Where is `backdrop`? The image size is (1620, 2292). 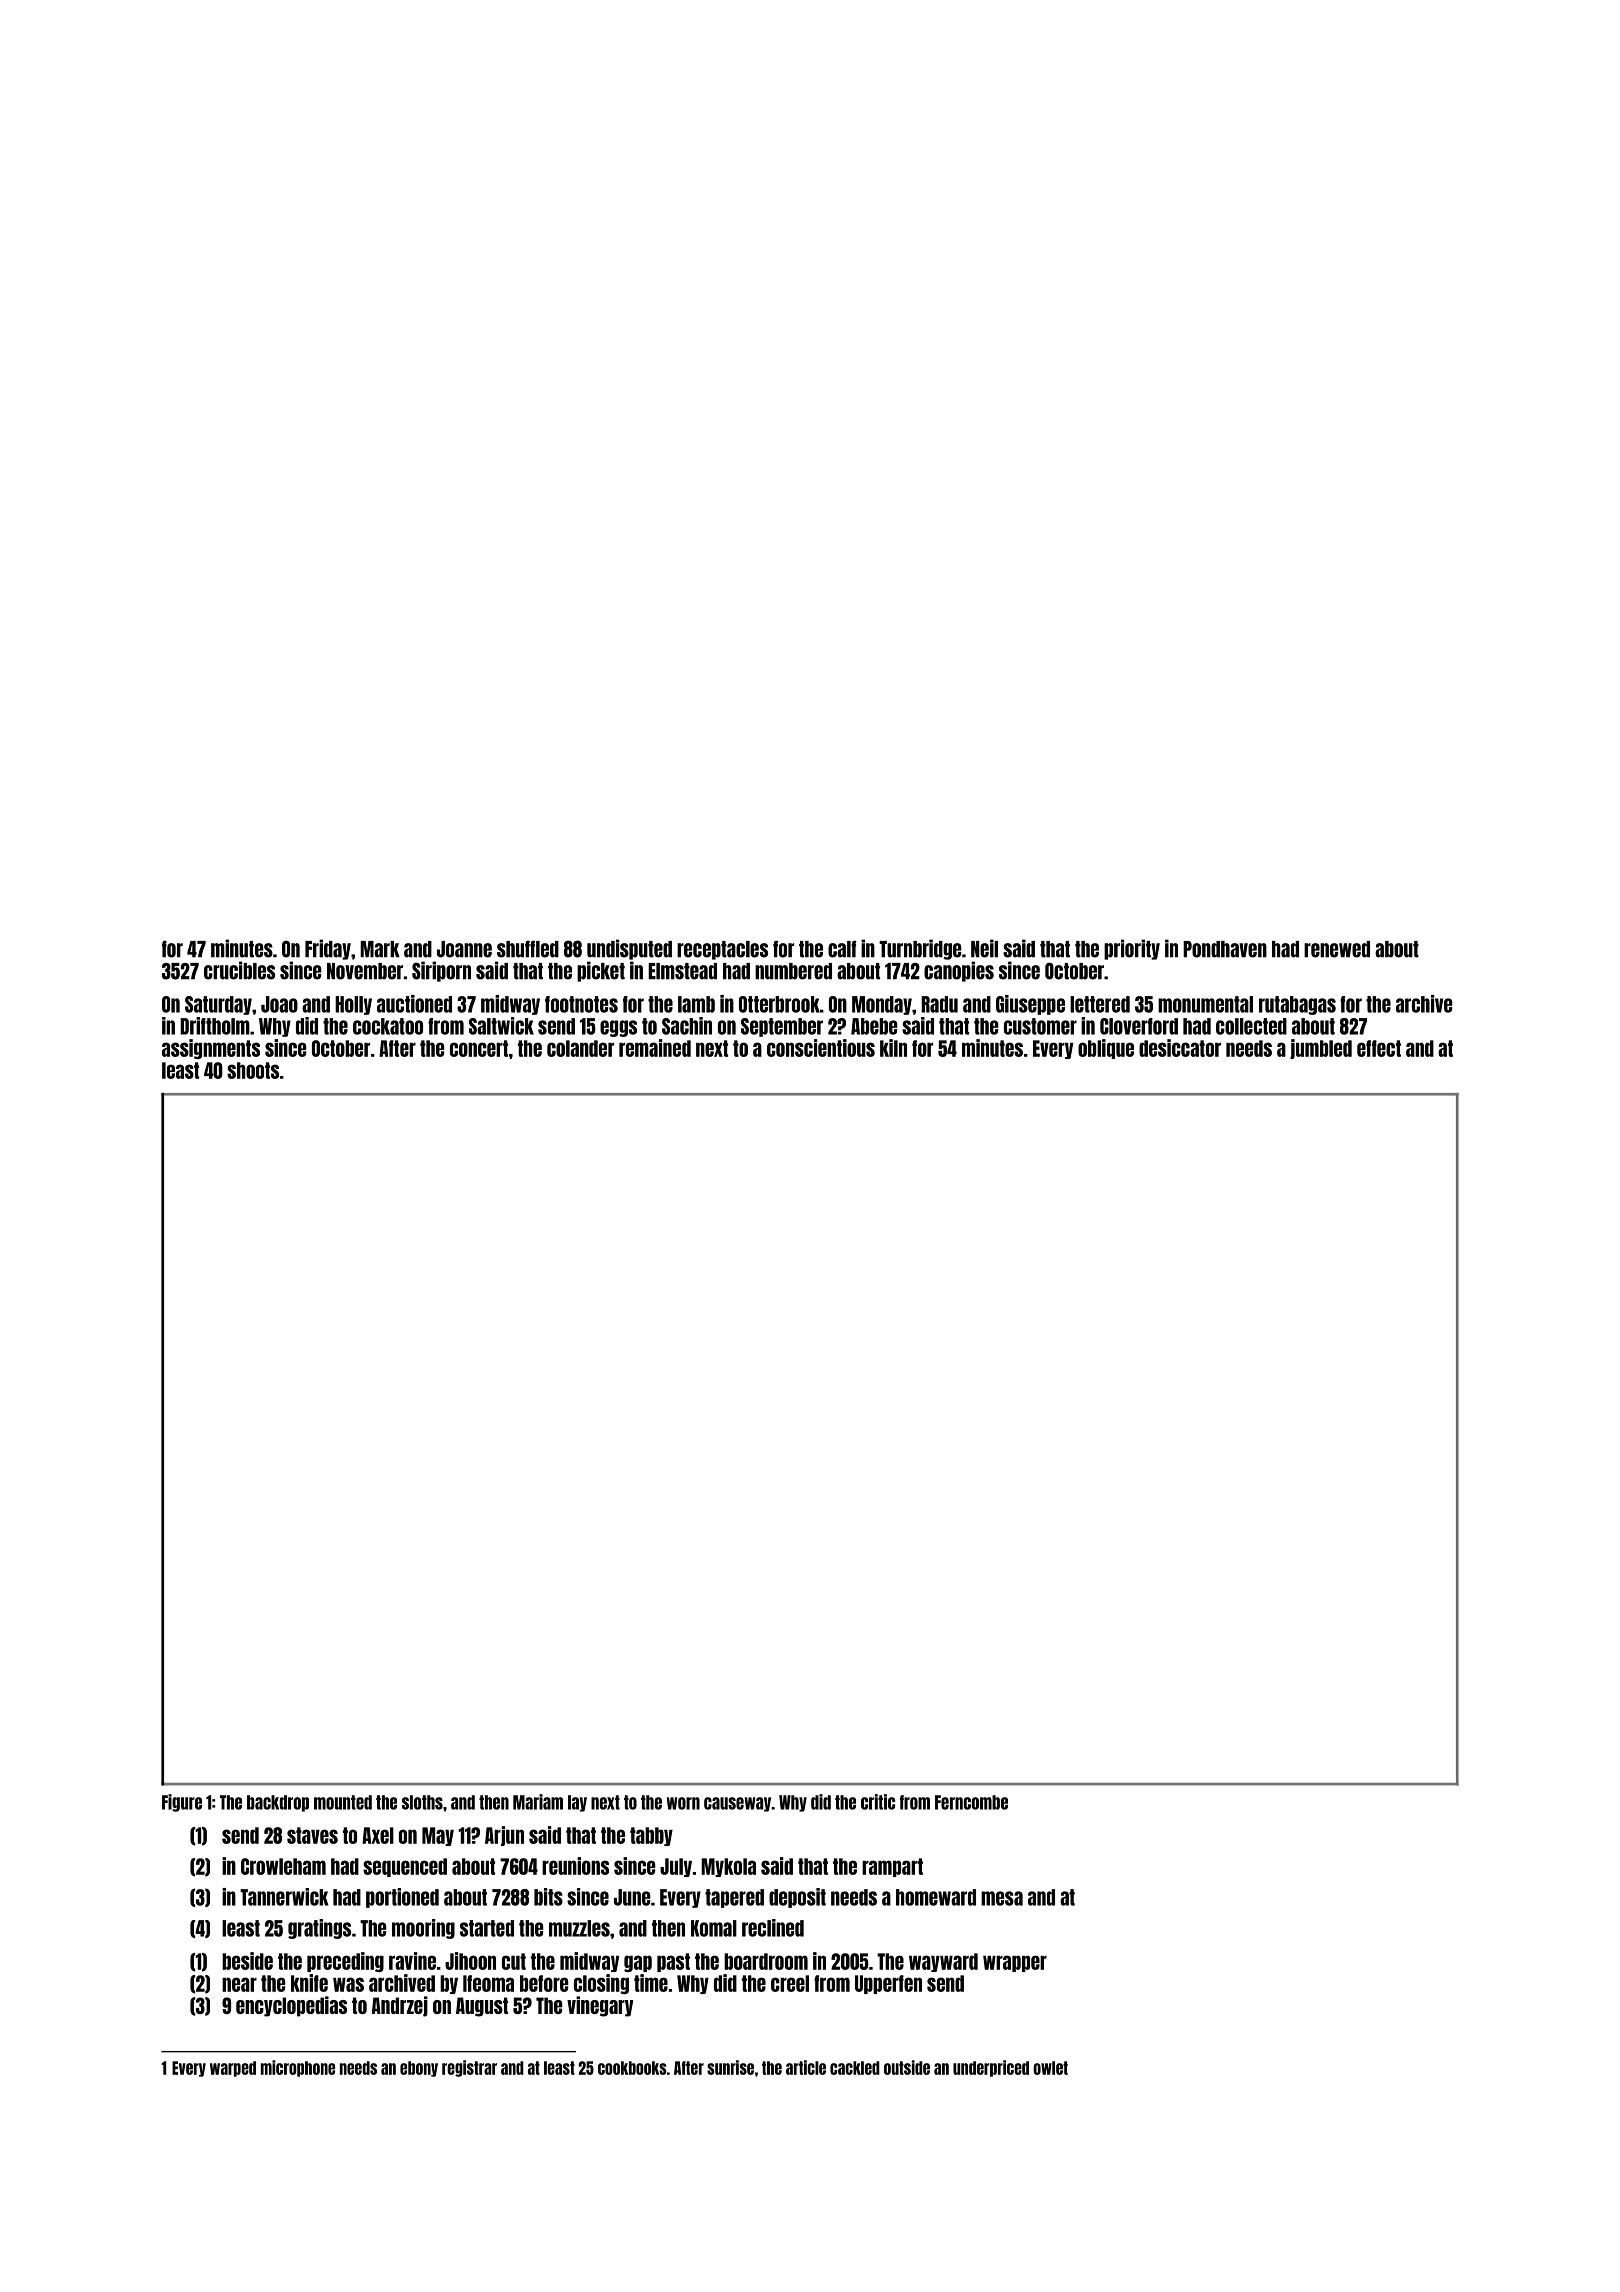 backdrop is located at coordinates (278, 1803).
